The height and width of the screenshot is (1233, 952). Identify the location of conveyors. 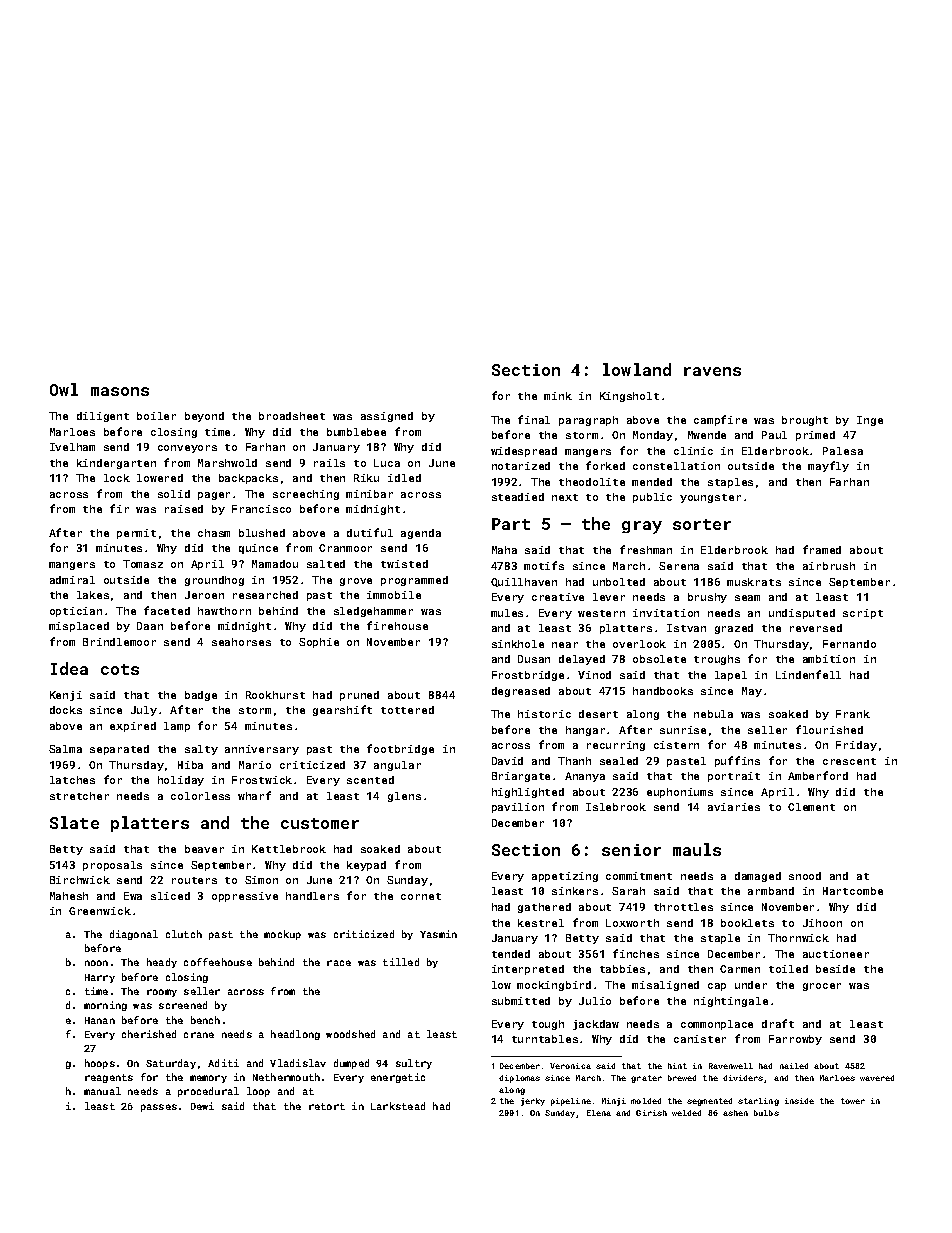
(187, 449).
